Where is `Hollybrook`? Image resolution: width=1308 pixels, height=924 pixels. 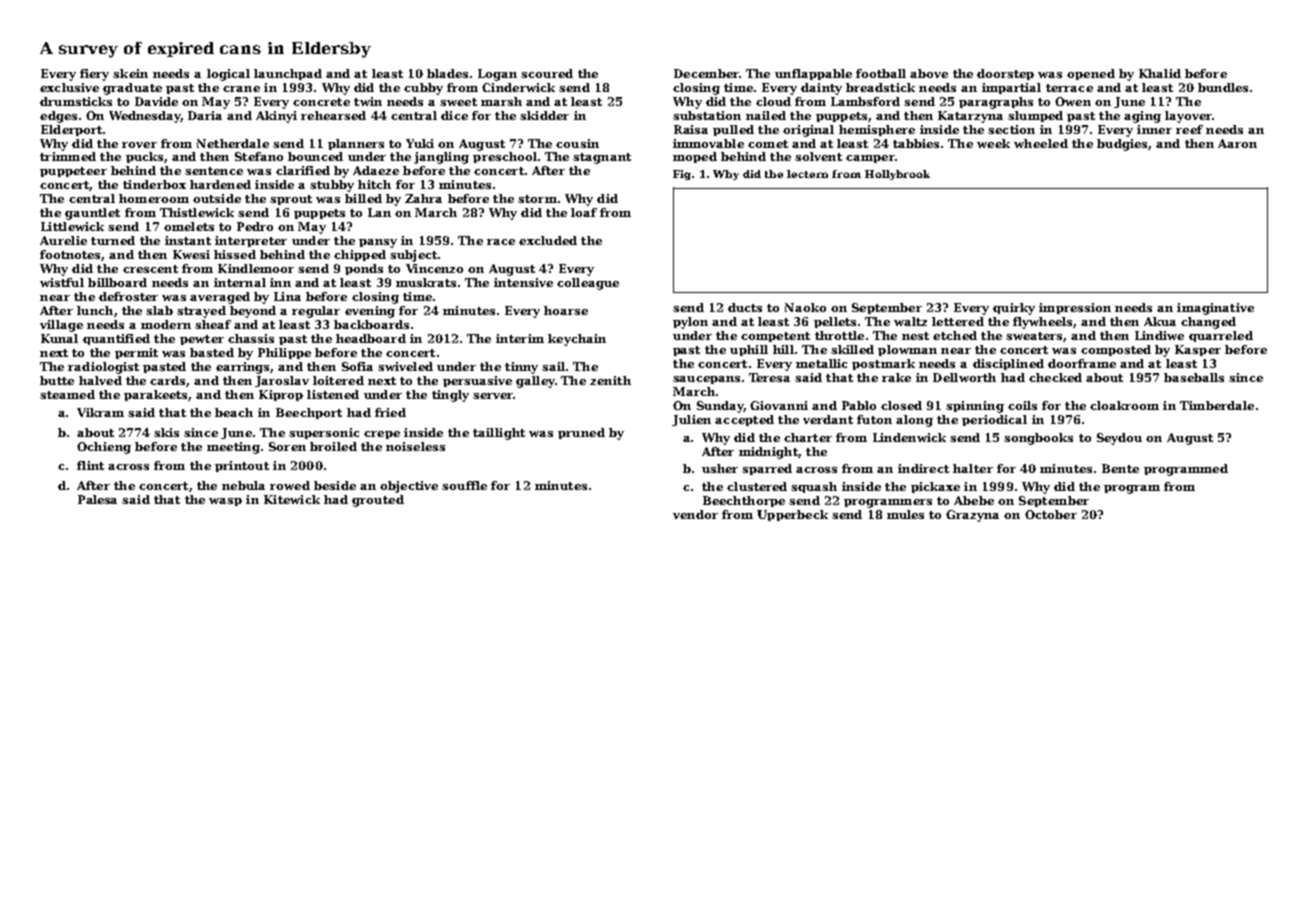 Hollybrook is located at coordinates (897, 175).
